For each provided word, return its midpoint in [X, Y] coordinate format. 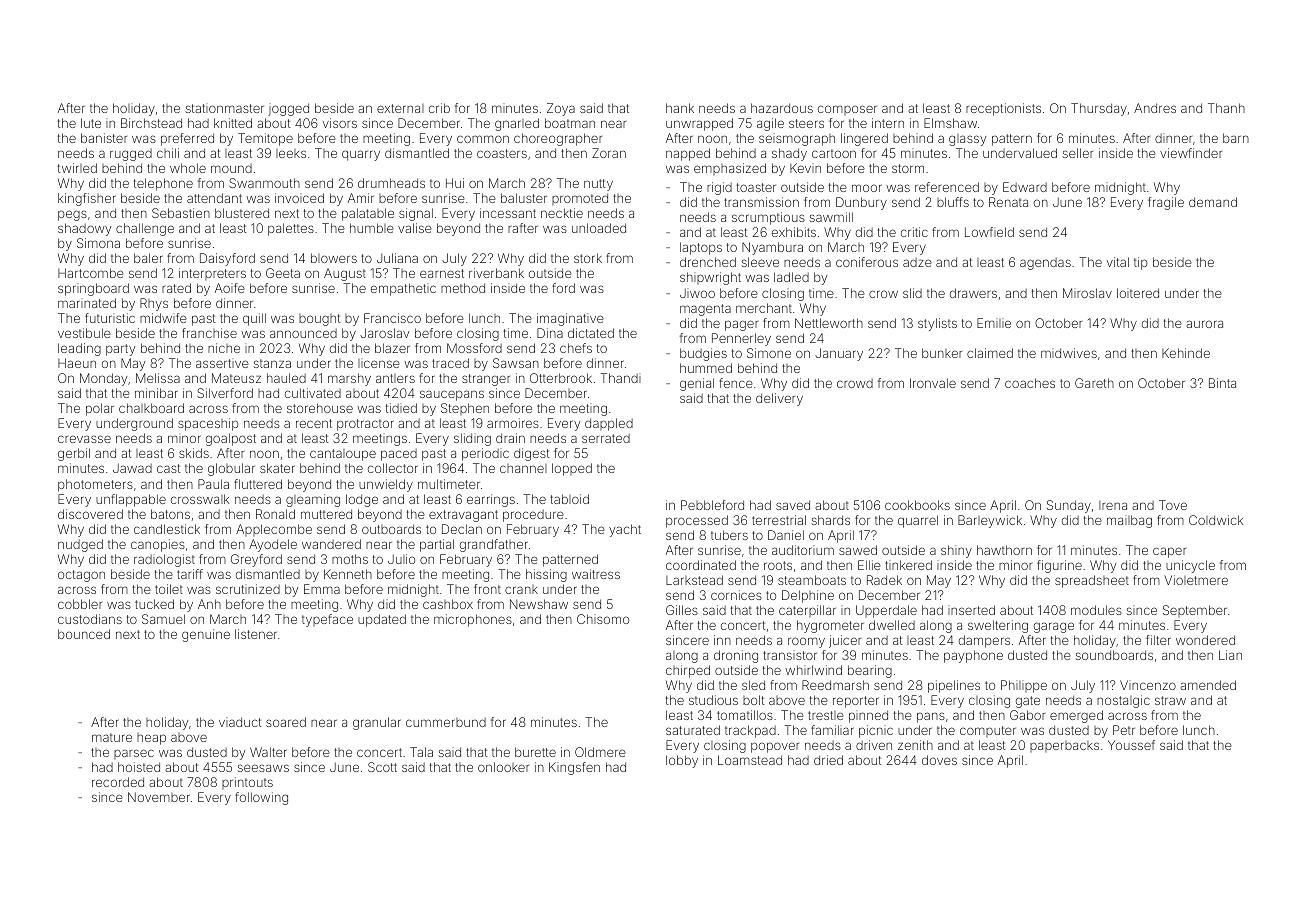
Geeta [283, 273]
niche [224, 348]
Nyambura [772, 248]
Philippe [1024, 686]
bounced [84, 634]
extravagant [463, 516]
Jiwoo [697, 293]
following [261, 798]
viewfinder [1191, 153]
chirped [688, 671]
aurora [1204, 324]
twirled [77, 168]
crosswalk [200, 499]
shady [789, 154]
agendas [1045, 264]
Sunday [1069, 506]
